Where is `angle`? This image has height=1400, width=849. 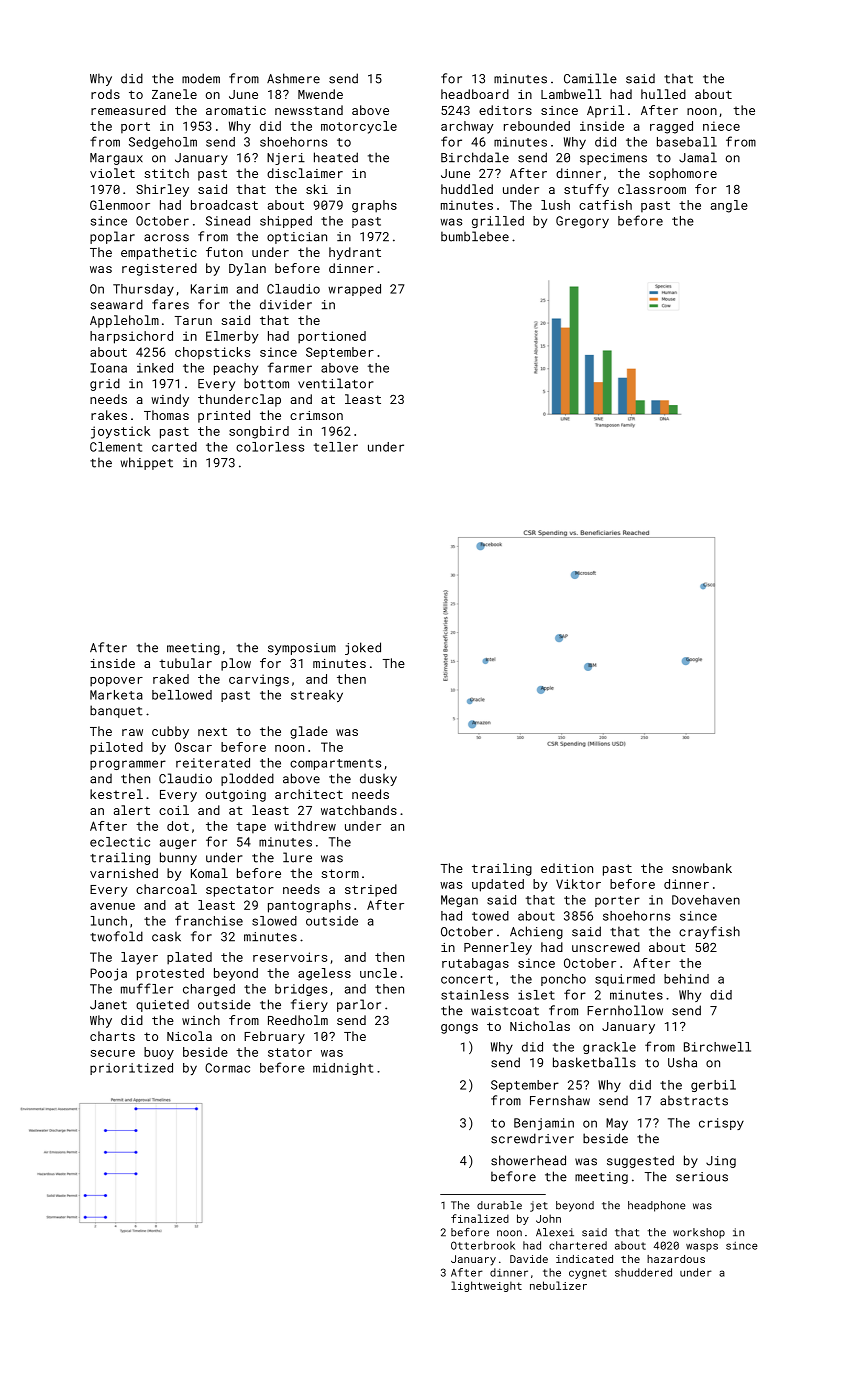 angle is located at coordinates (729, 206).
